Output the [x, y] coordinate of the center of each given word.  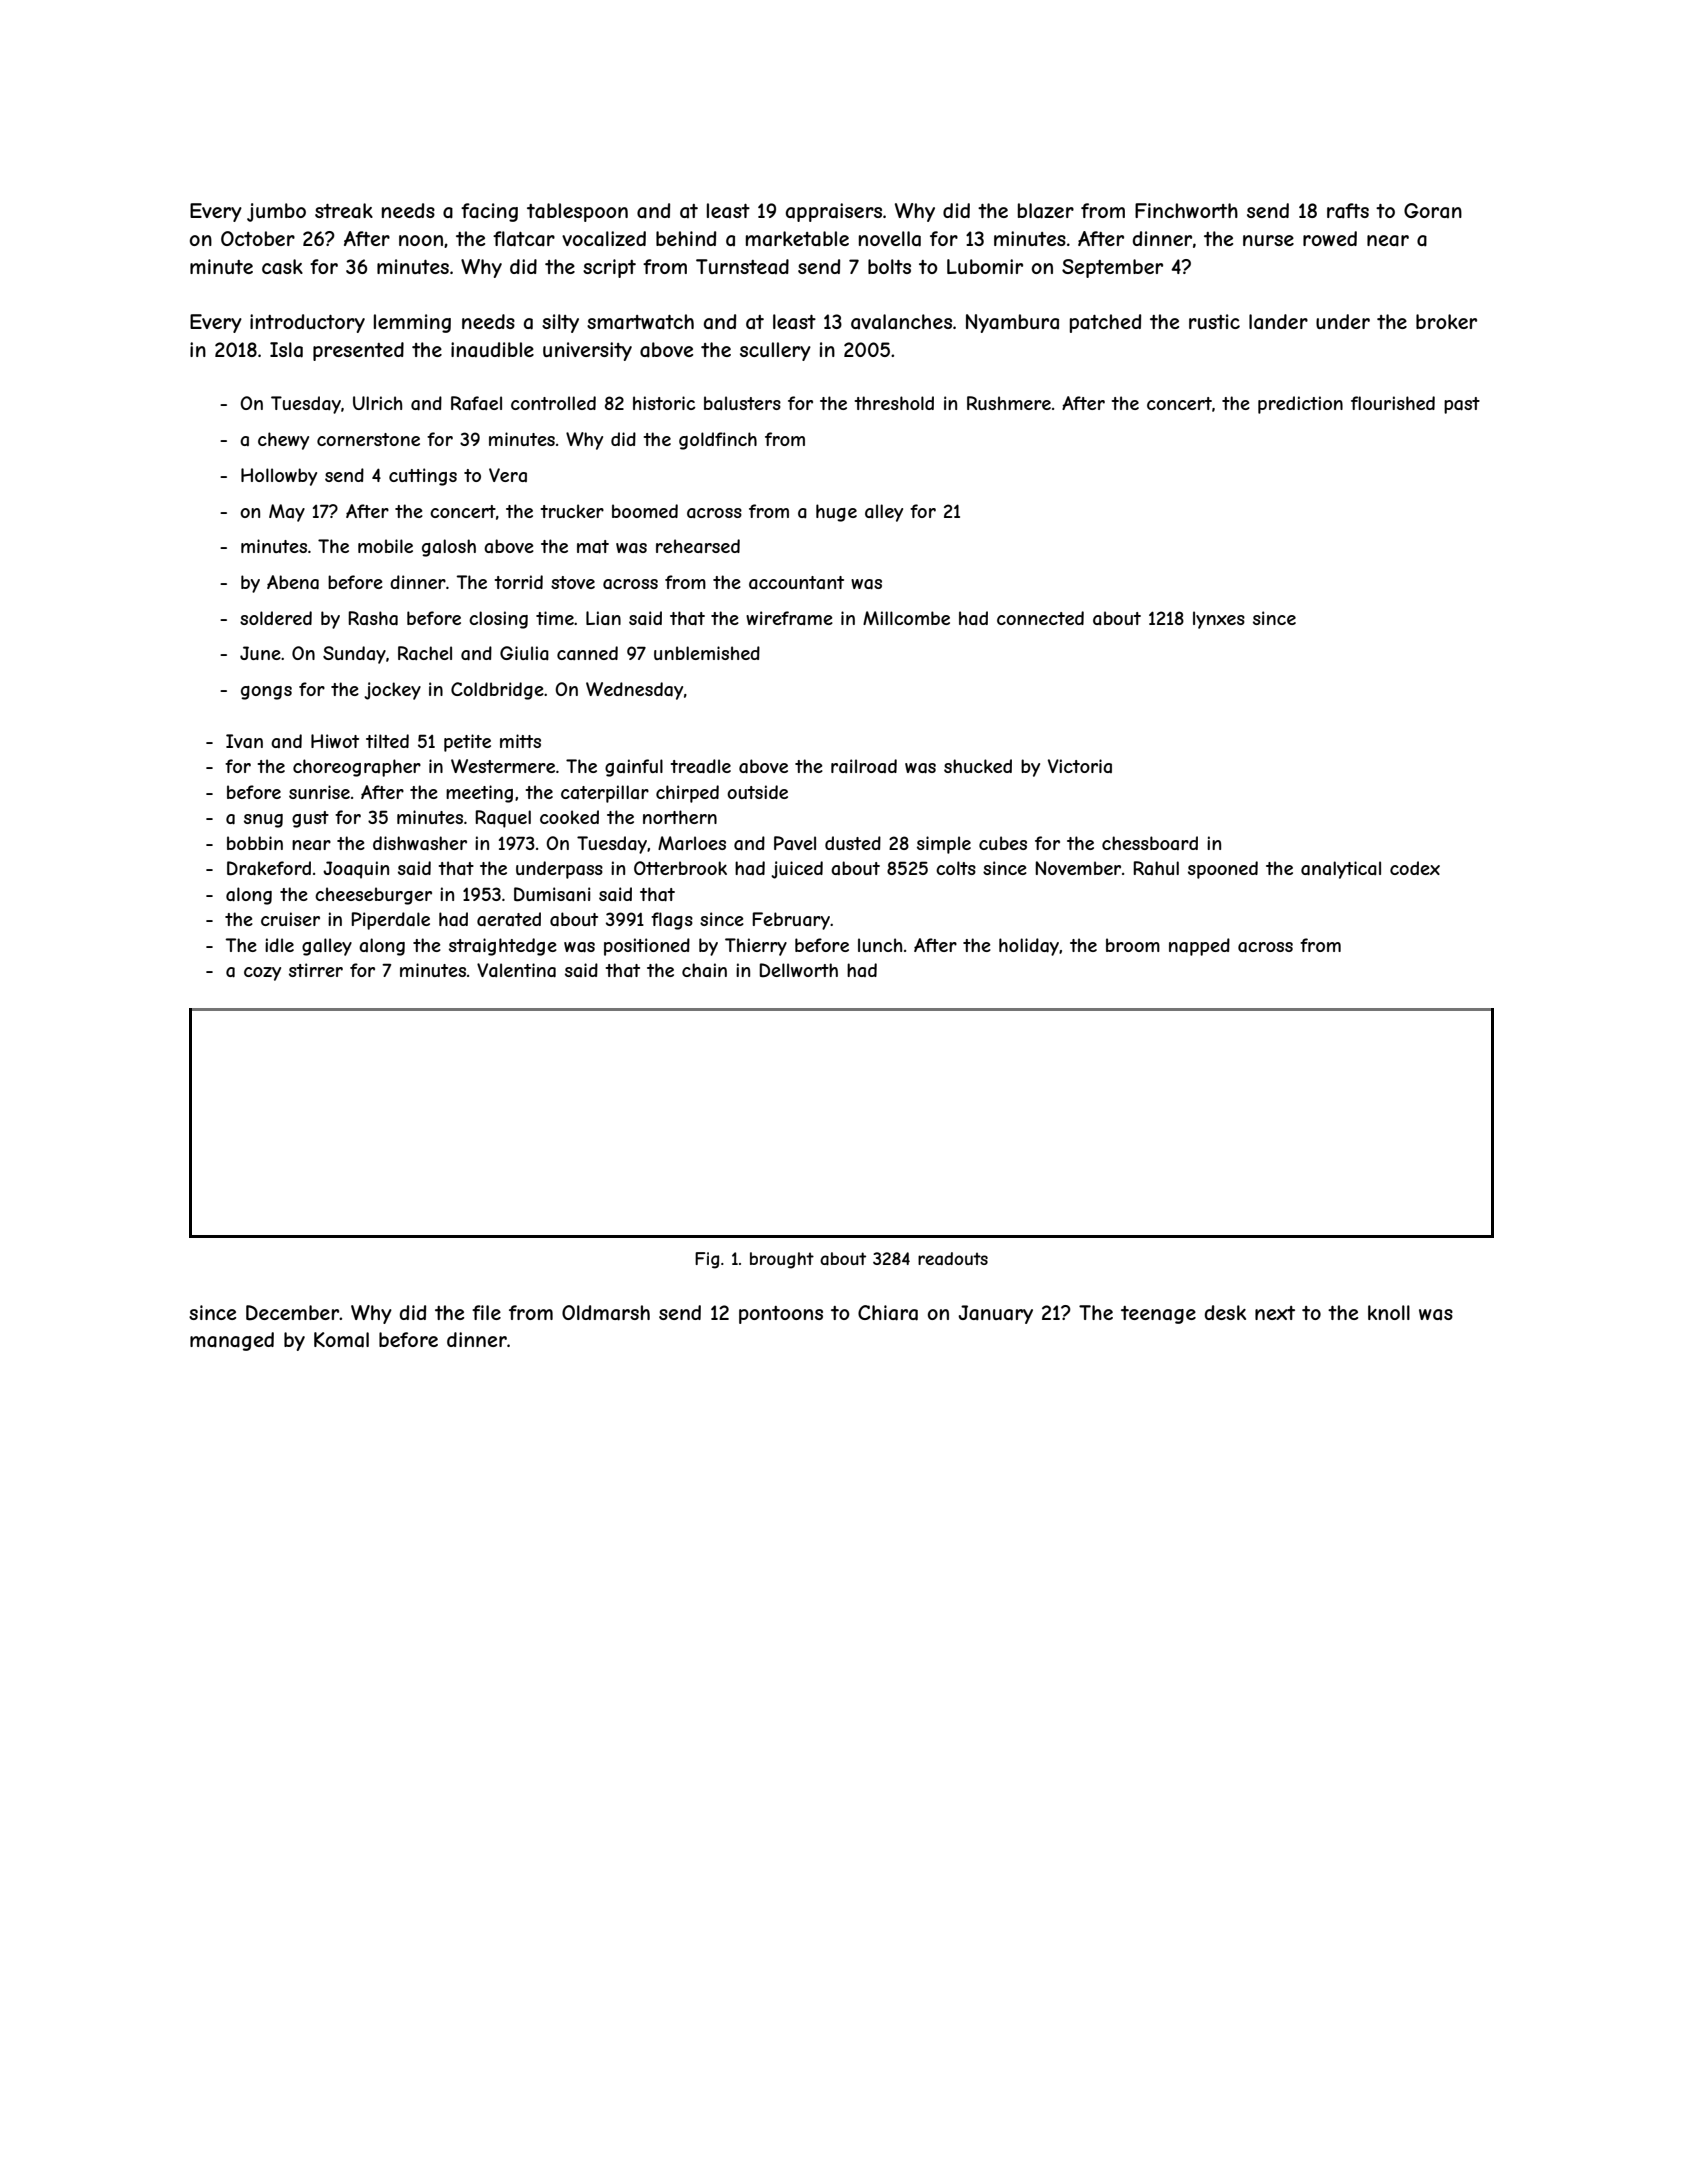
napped [1199, 947]
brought [782, 1260]
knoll [1389, 1312]
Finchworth [1186, 210]
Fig [707, 1260]
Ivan [244, 741]
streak [344, 211]
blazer [1046, 211]
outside [757, 792]
